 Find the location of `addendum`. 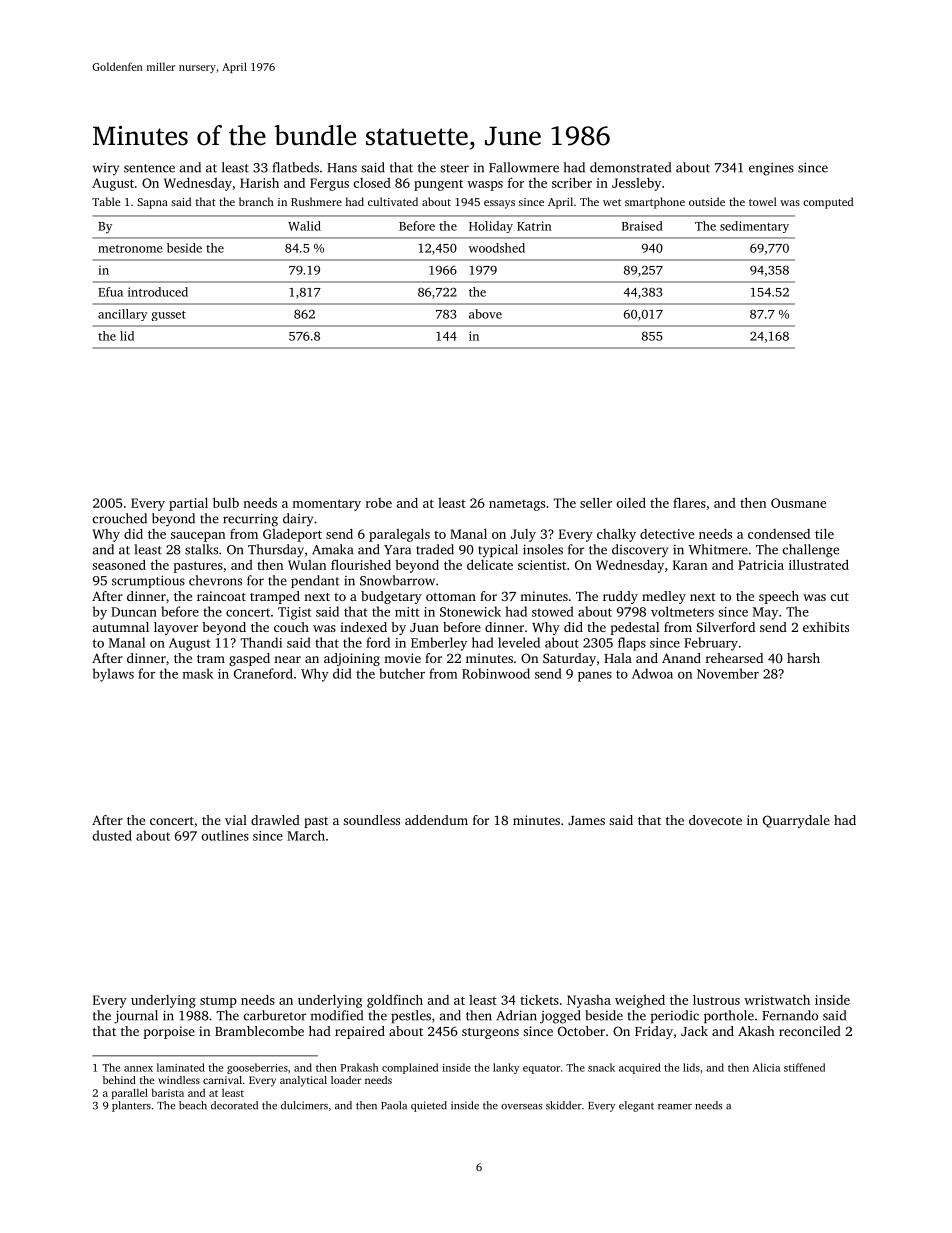

addendum is located at coordinates (436, 820).
